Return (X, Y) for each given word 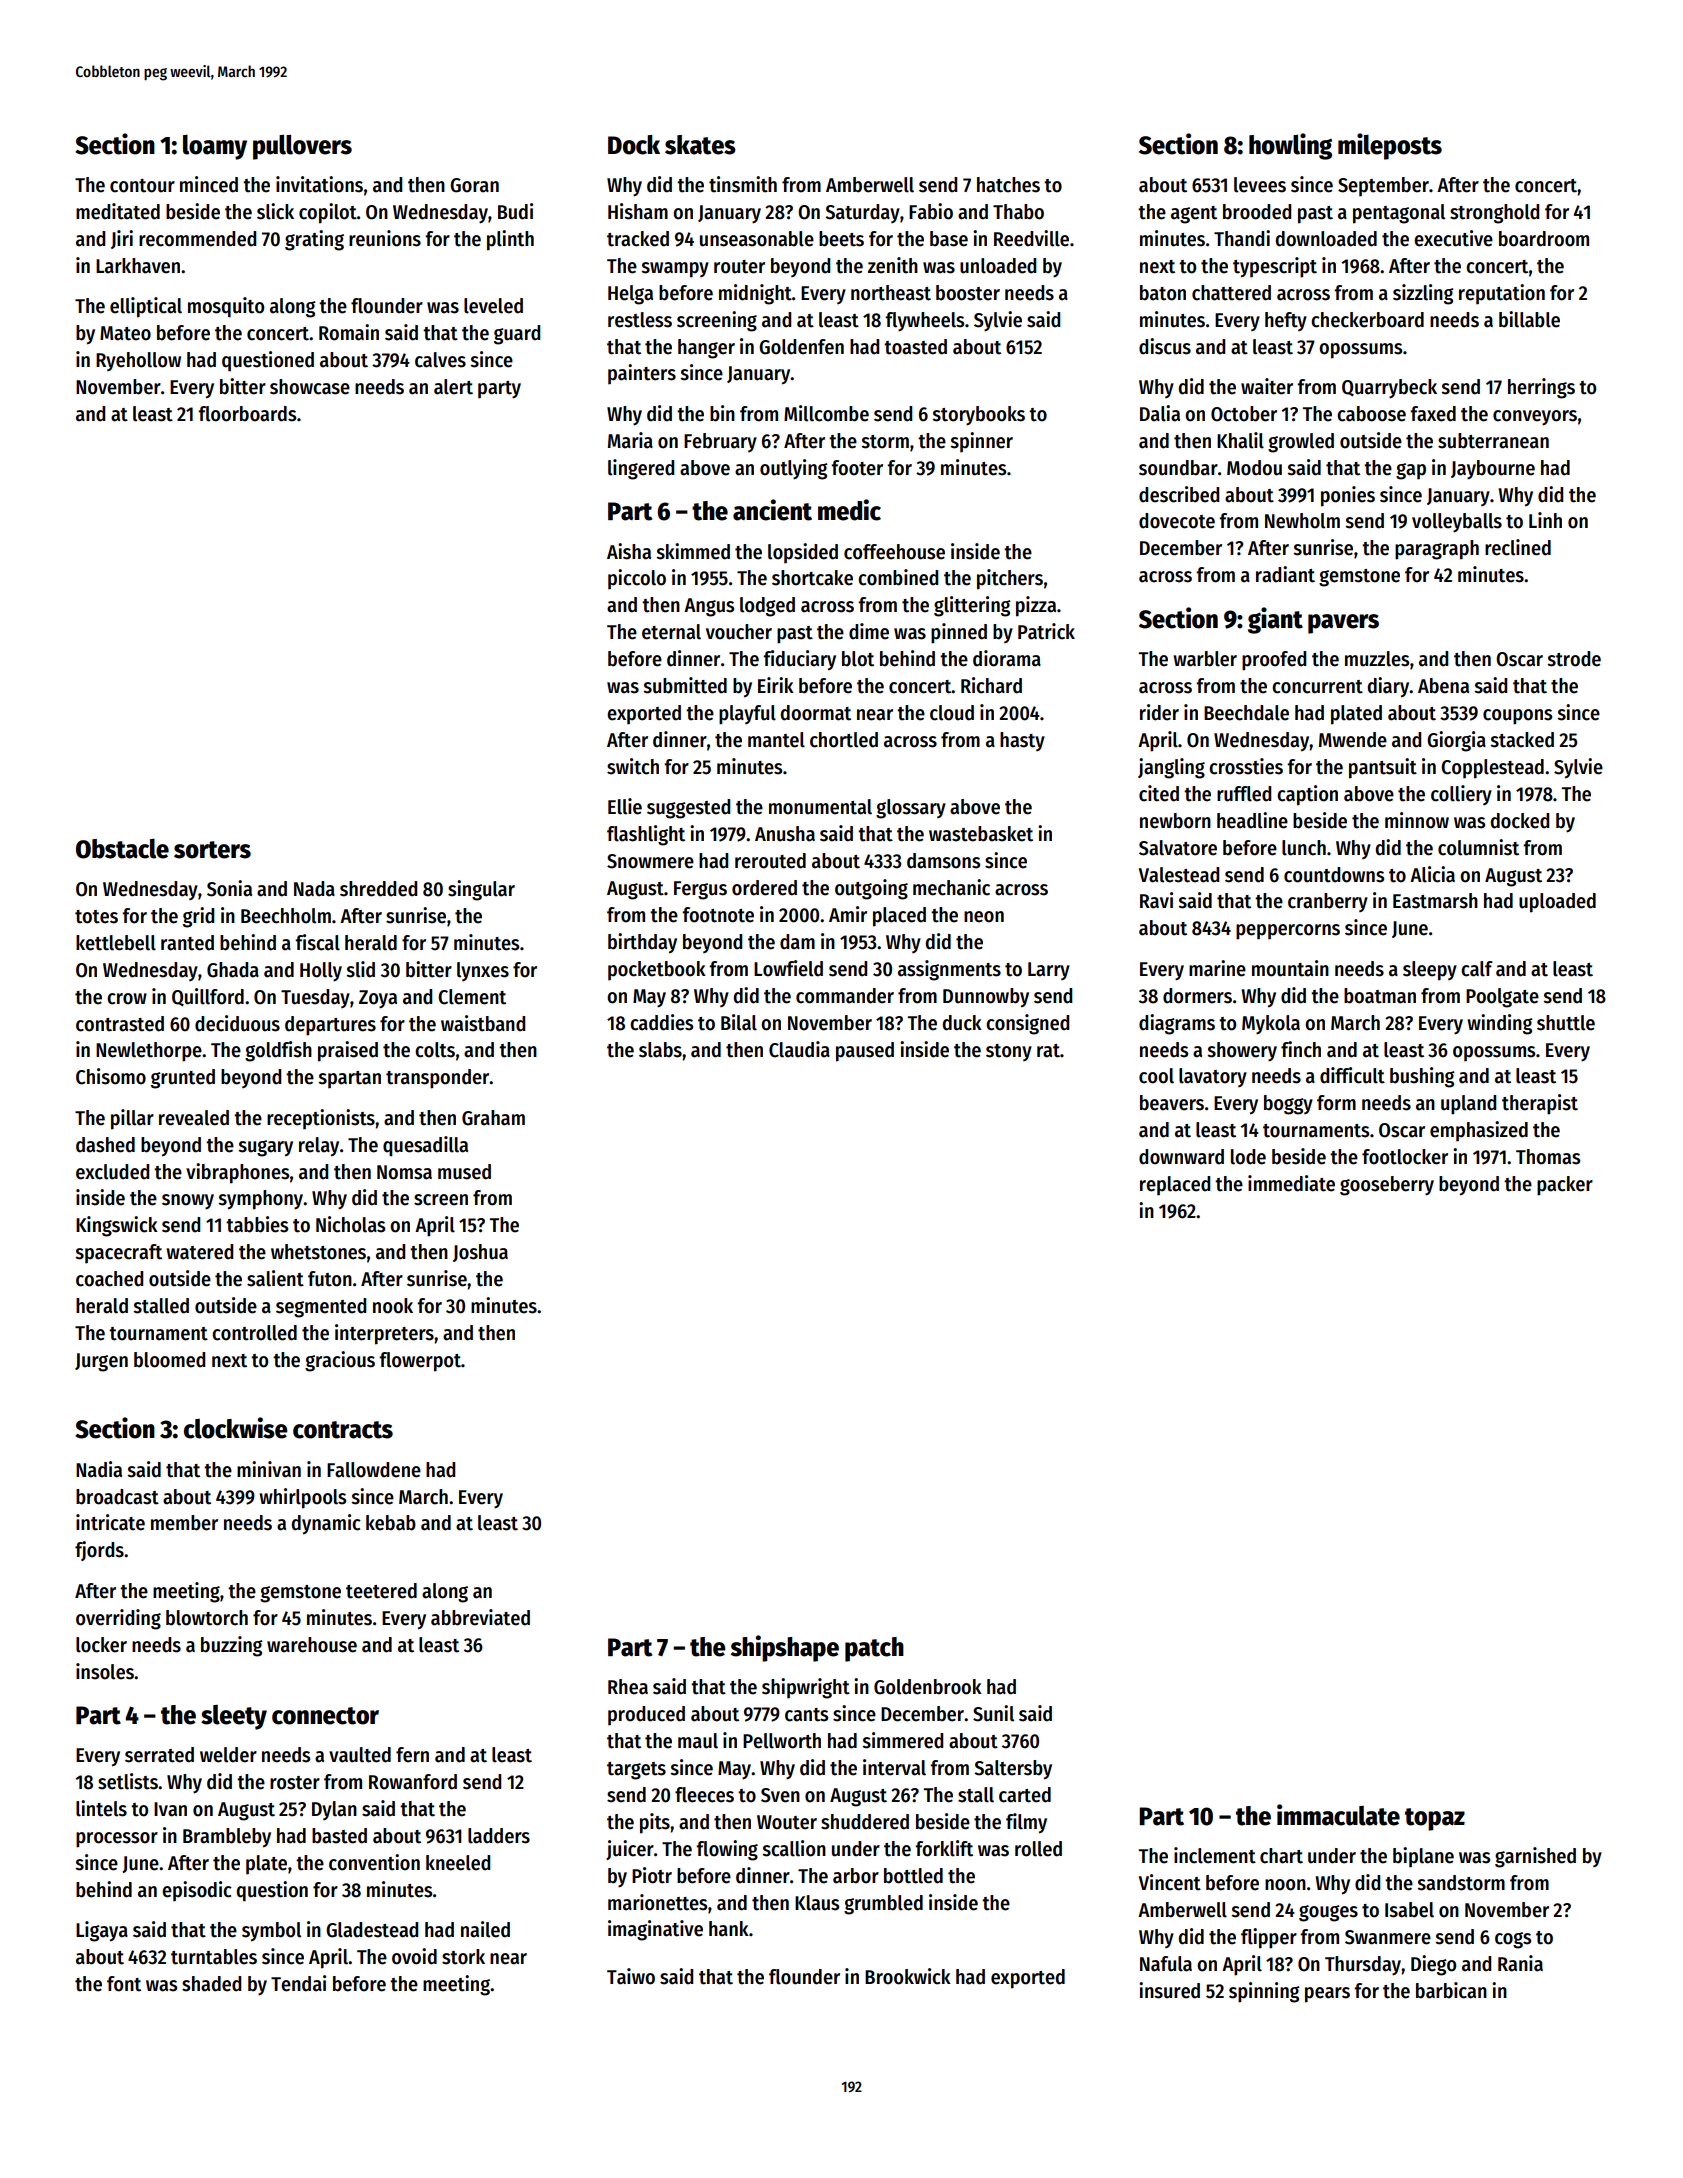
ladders (499, 1836)
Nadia (99, 1469)
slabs (660, 1050)
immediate (1291, 1183)
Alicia (1432, 874)
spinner (981, 442)
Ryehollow (138, 361)
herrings (1541, 388)
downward (1181, 1157)
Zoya (378, 999)
